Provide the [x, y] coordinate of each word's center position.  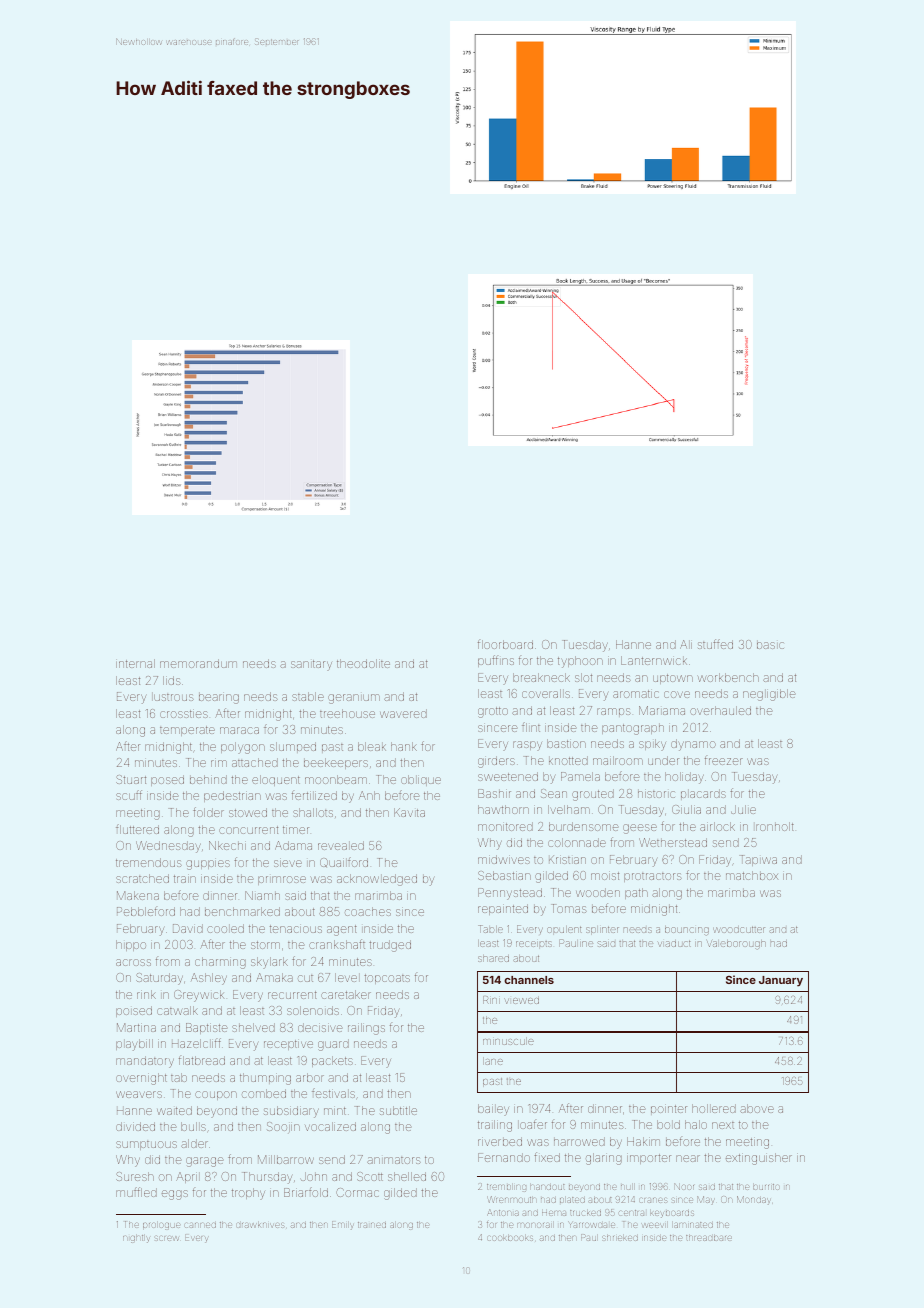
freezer [724, 761]
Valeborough [736, 944]
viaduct [674, 943]
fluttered [137, 829]
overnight [141, 1079]
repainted [503, 909]
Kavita [409, 812]
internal [135, 663]
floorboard [505, 644]
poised [134, 1011]
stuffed [715, 644]
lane [493, 1061]
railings [366, 1029]
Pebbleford [146, 911]
